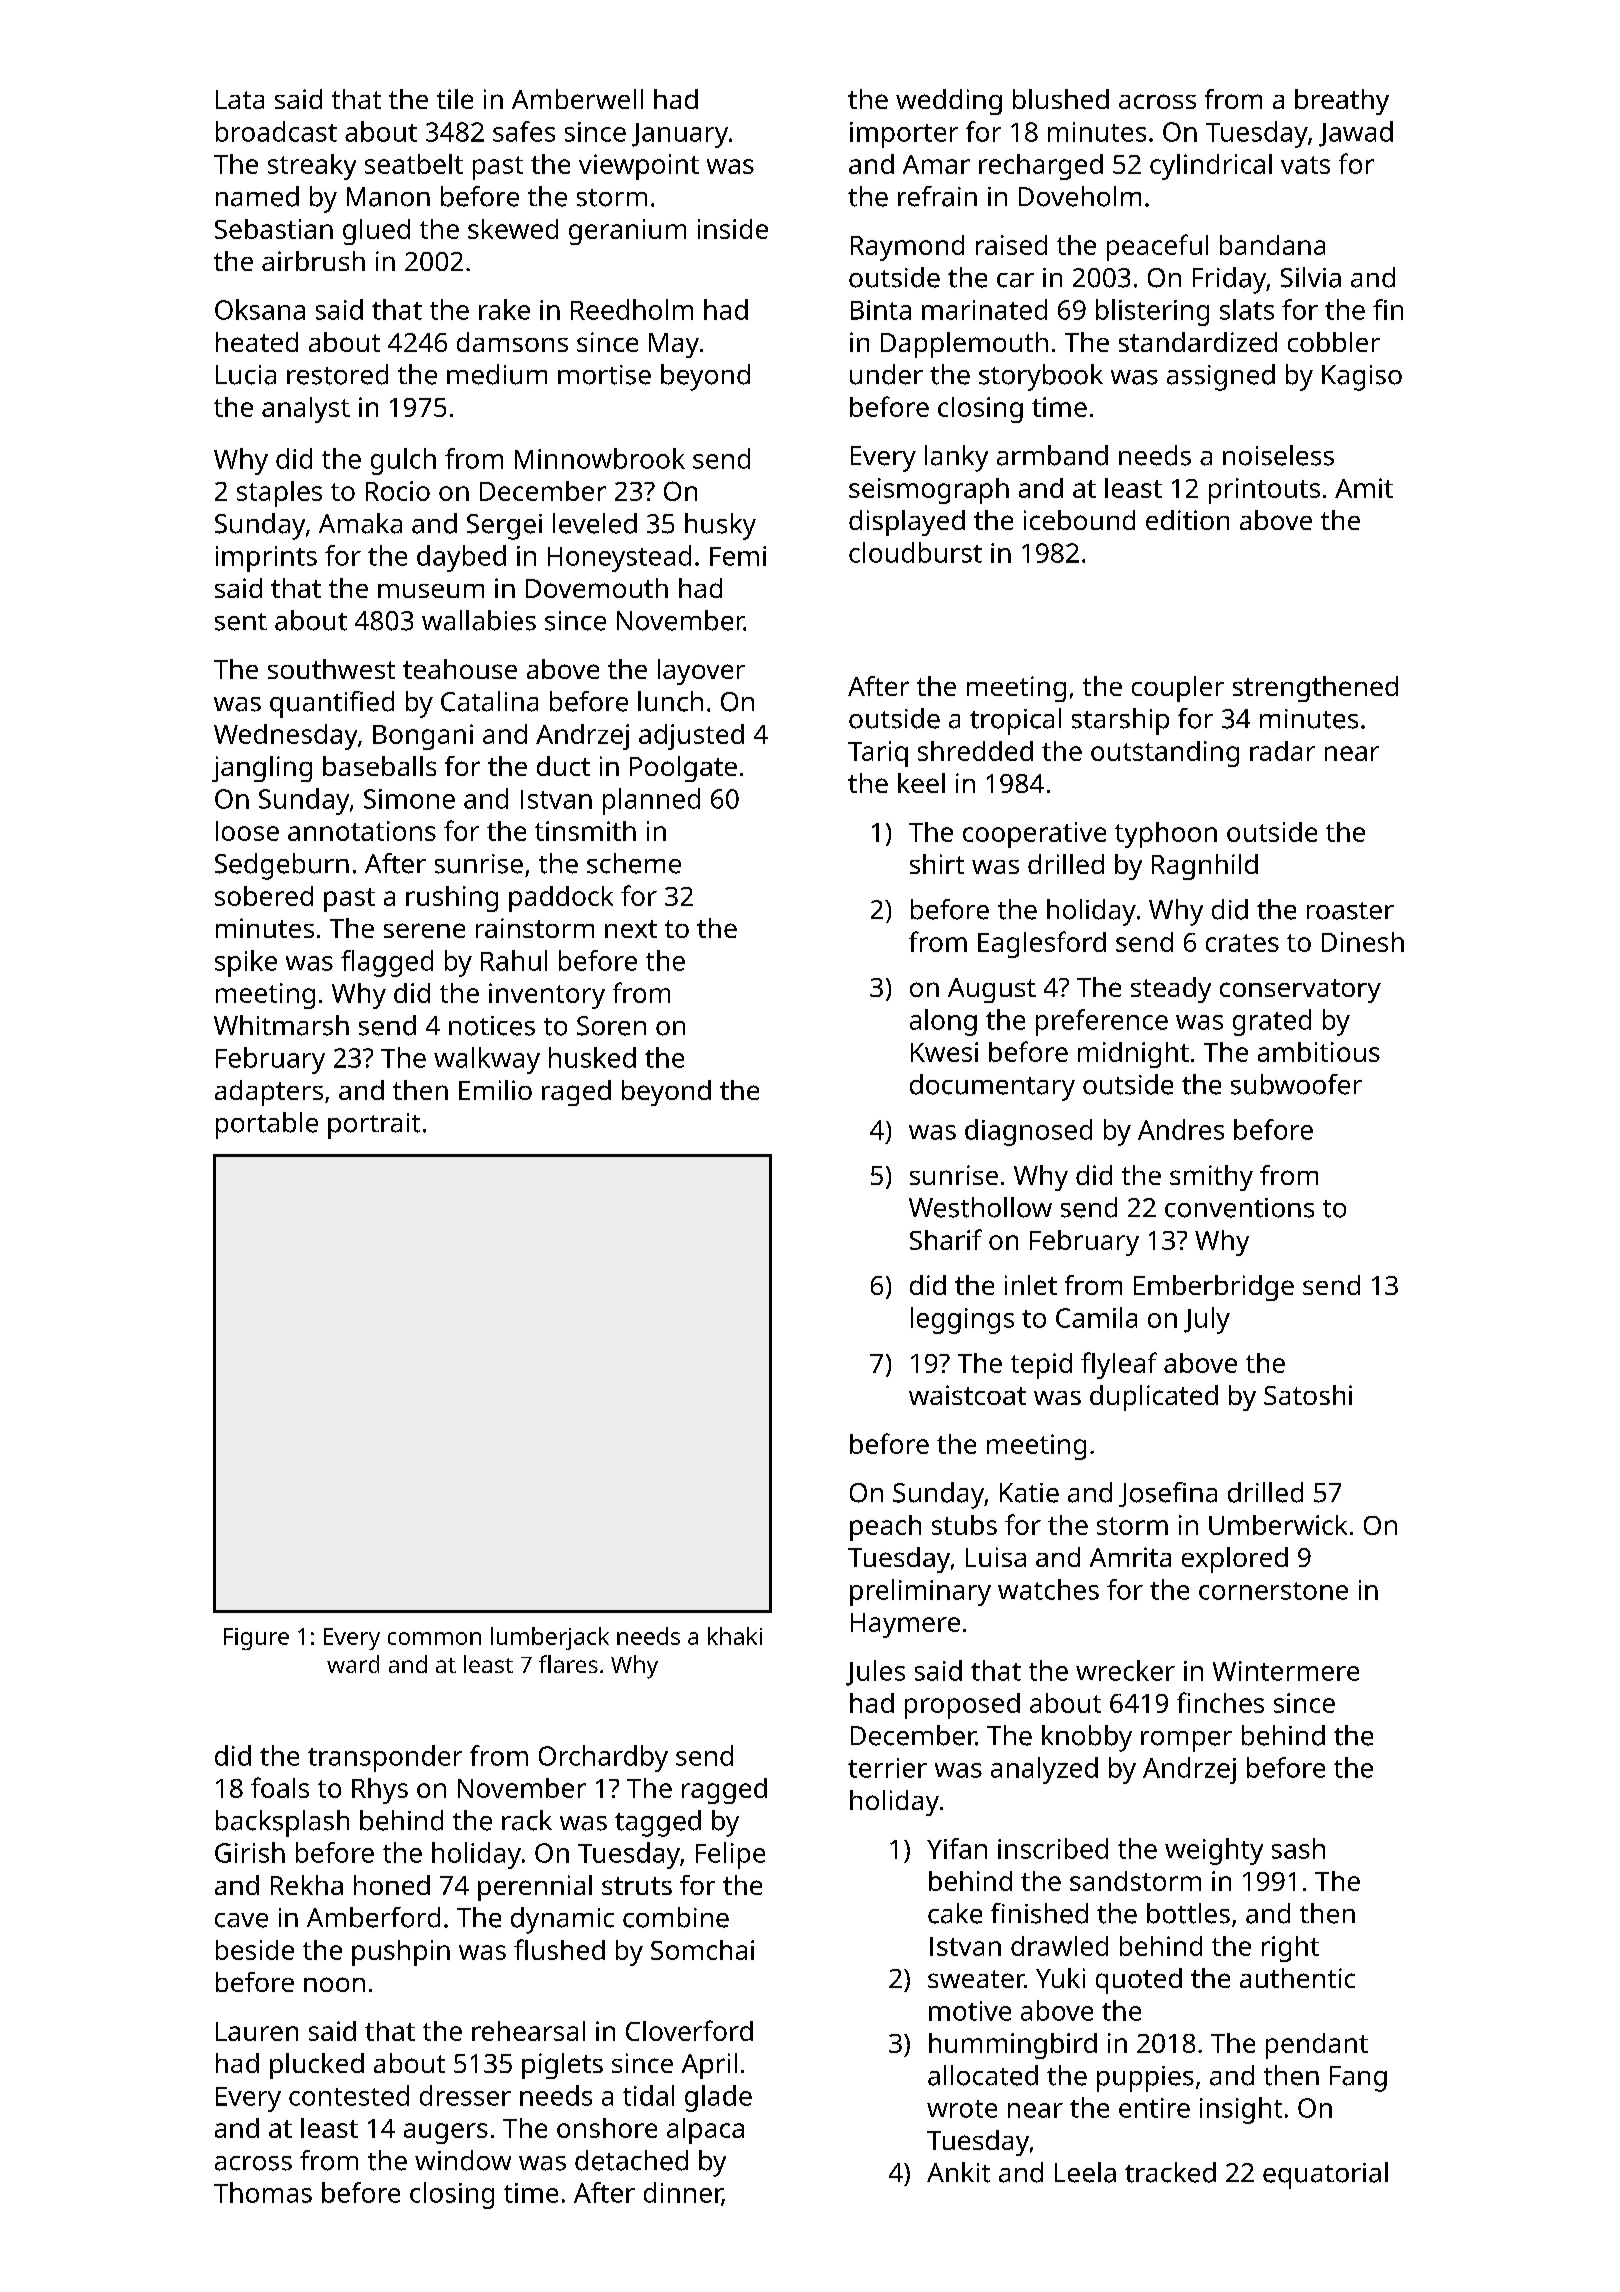  I want to click on Sharif, so click(946, 1239).
